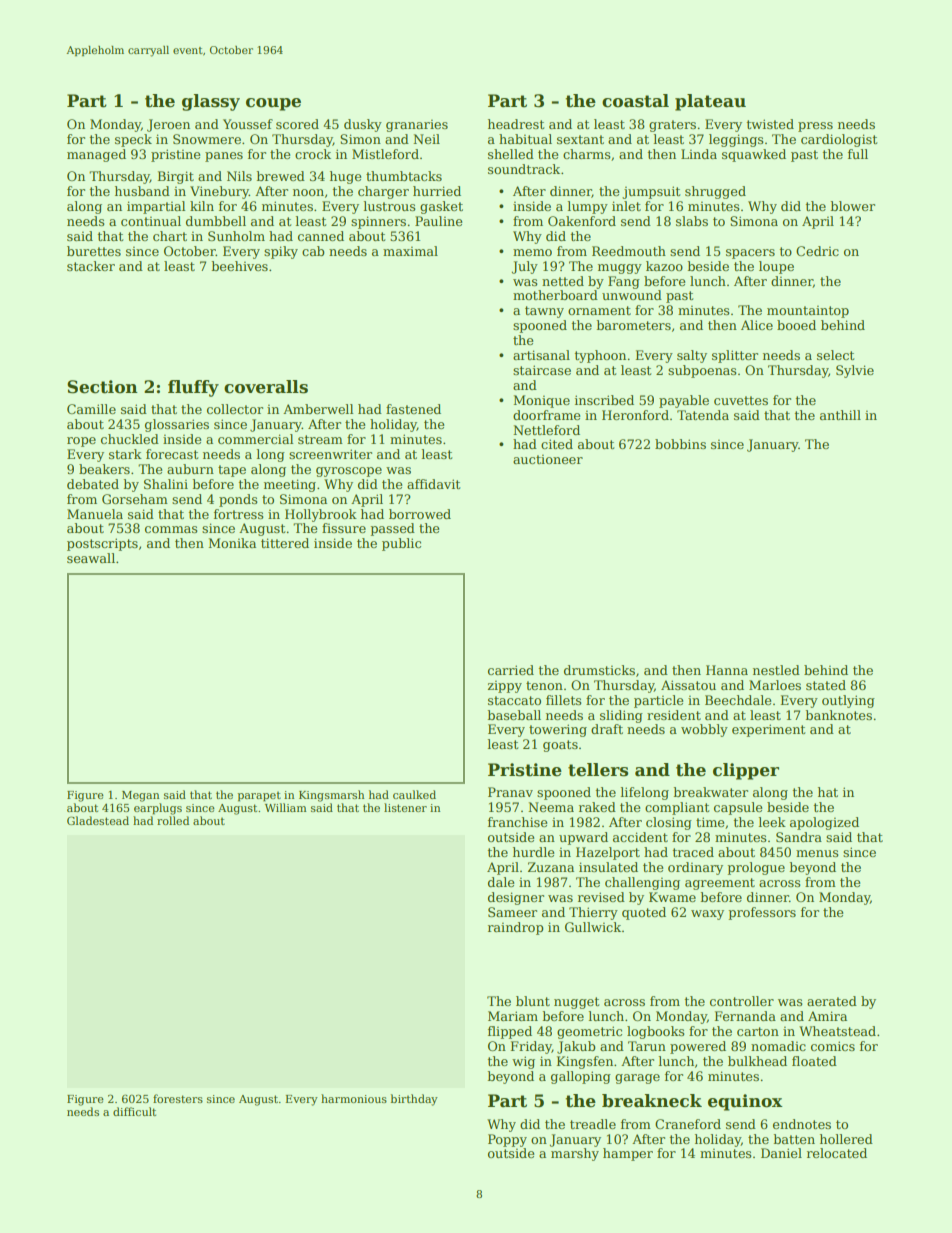  Describe the element at coordinates (134, 1111) in the document. I see `difficult` at that location.
